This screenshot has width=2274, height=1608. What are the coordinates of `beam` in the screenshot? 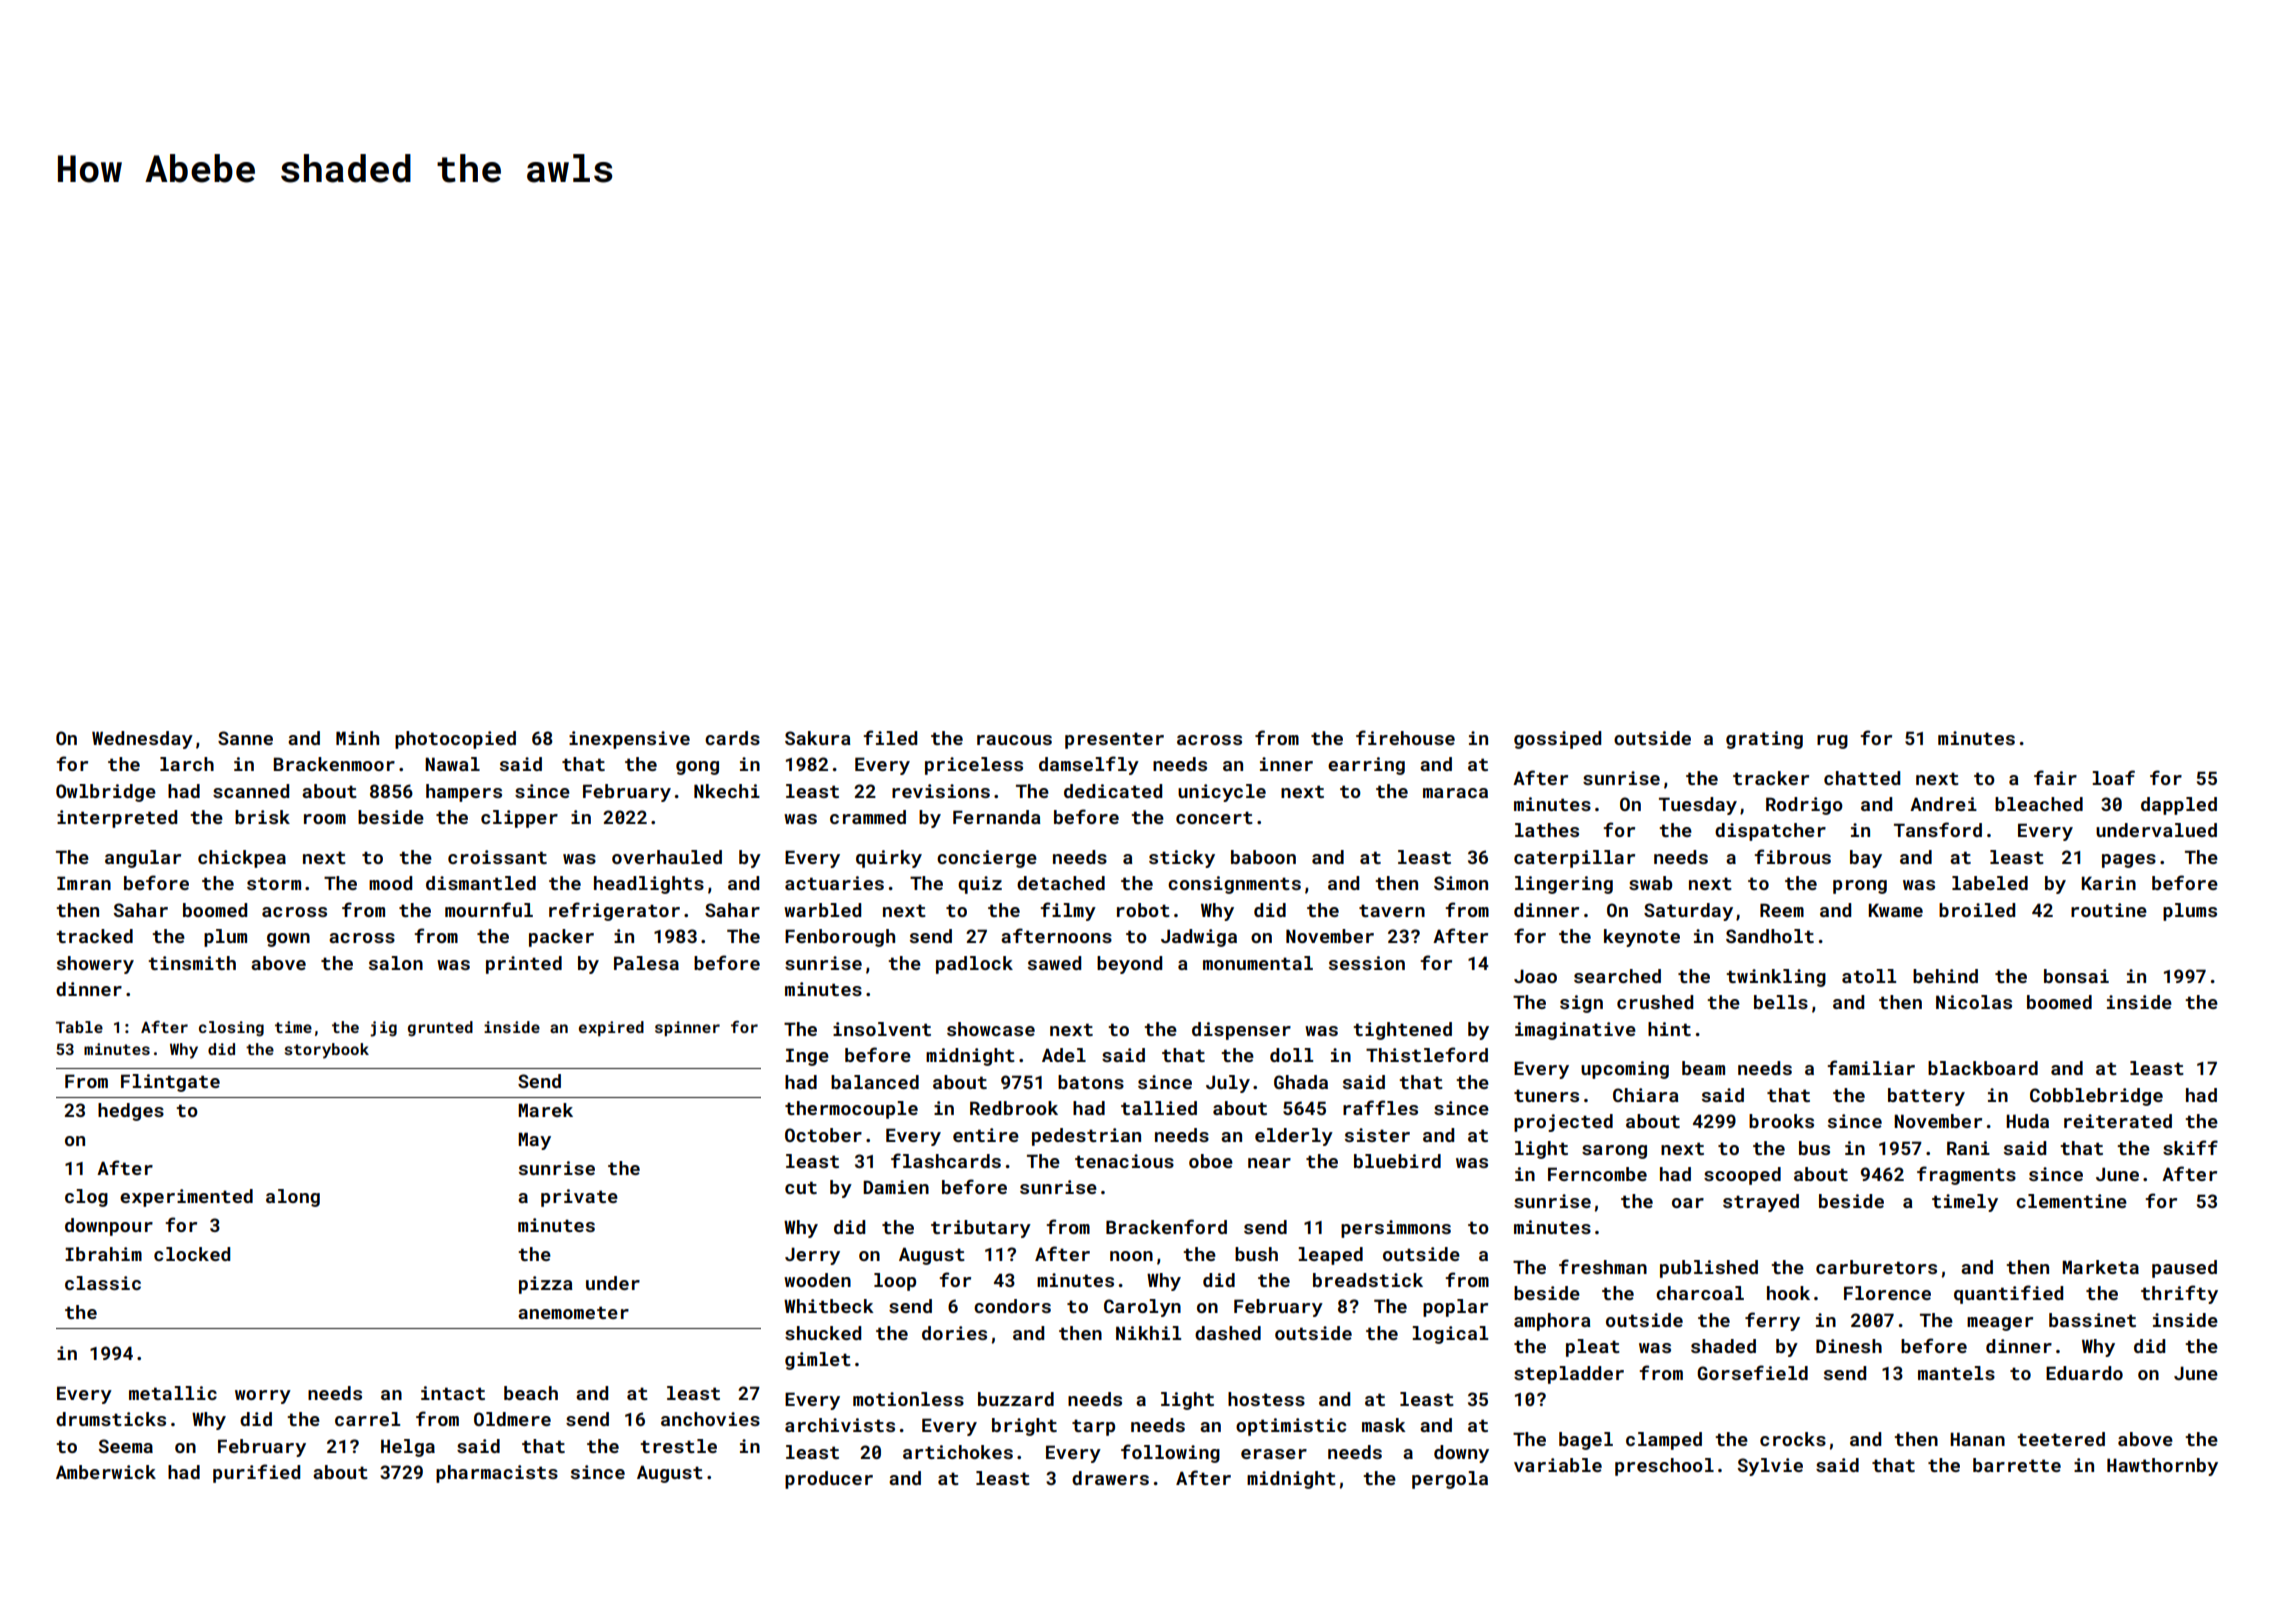 It's located at (1703, 1068).
